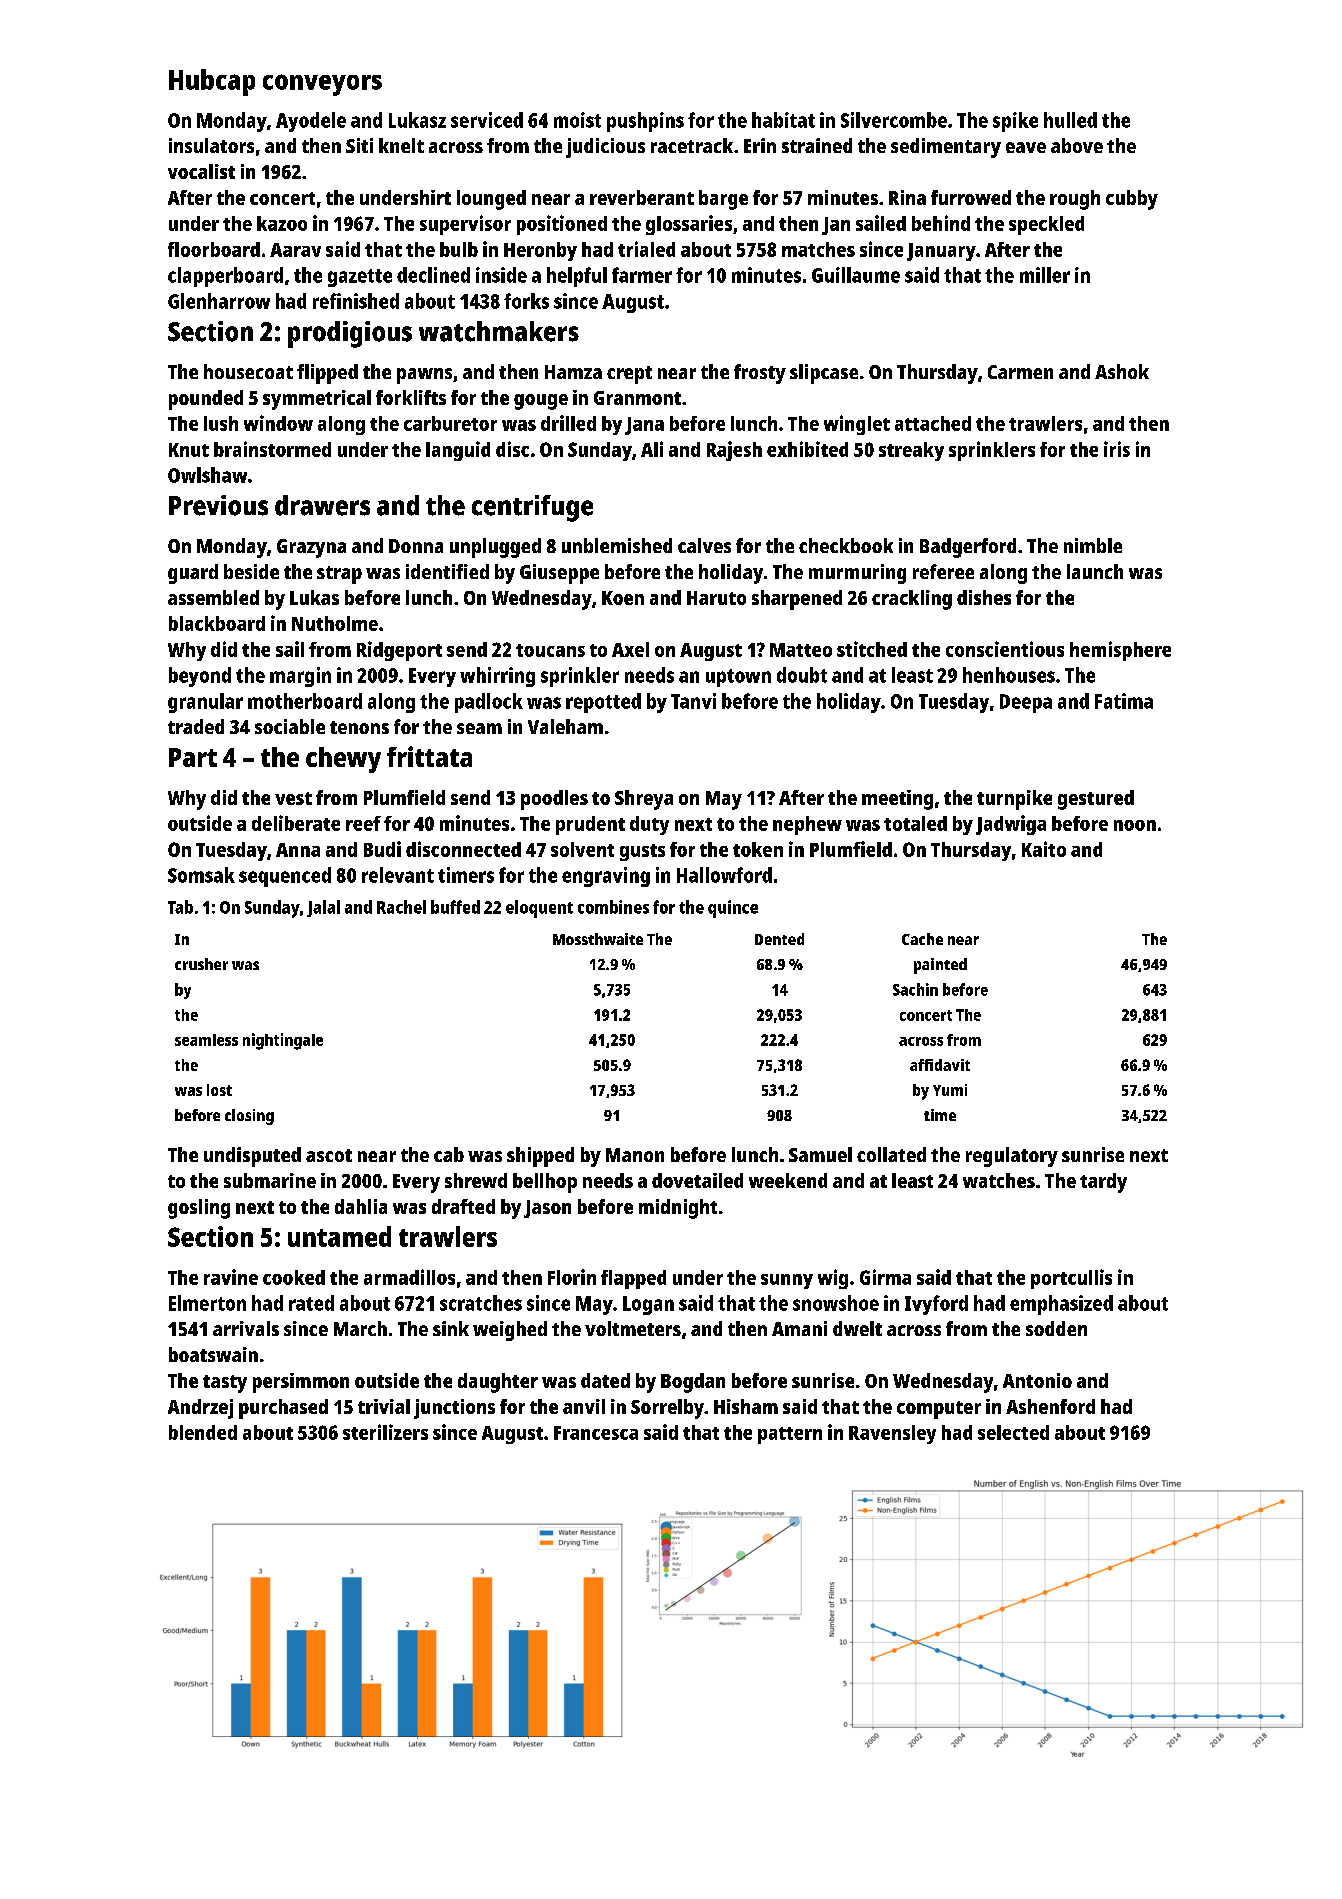 The width and height of the screenshot is (1342, 1899). Describe the element at coordinates (596, 1433) in the screenshot. I see `Francesca` at that location.
